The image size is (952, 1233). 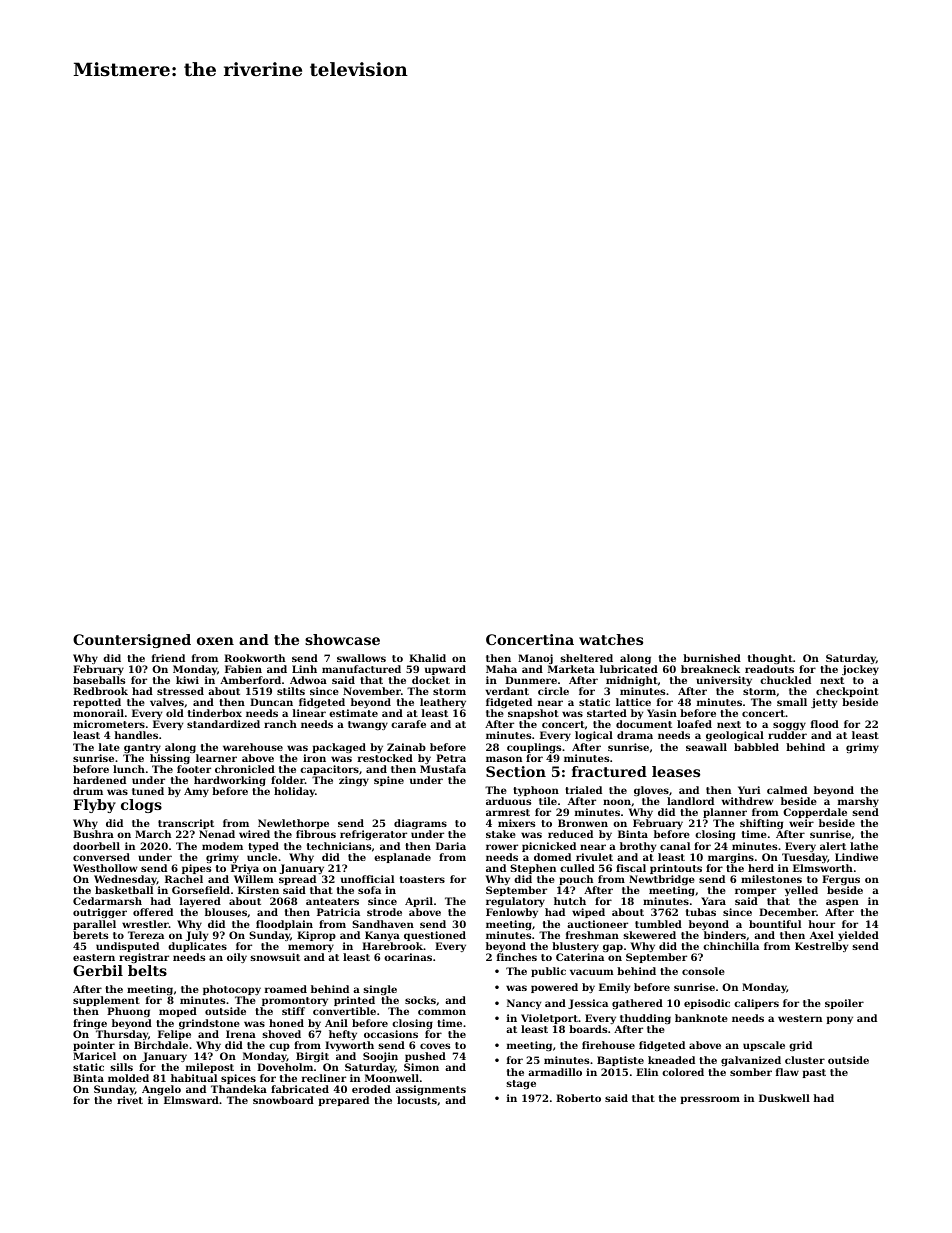 I want to click on loafed, so click(x=694, y=724).
